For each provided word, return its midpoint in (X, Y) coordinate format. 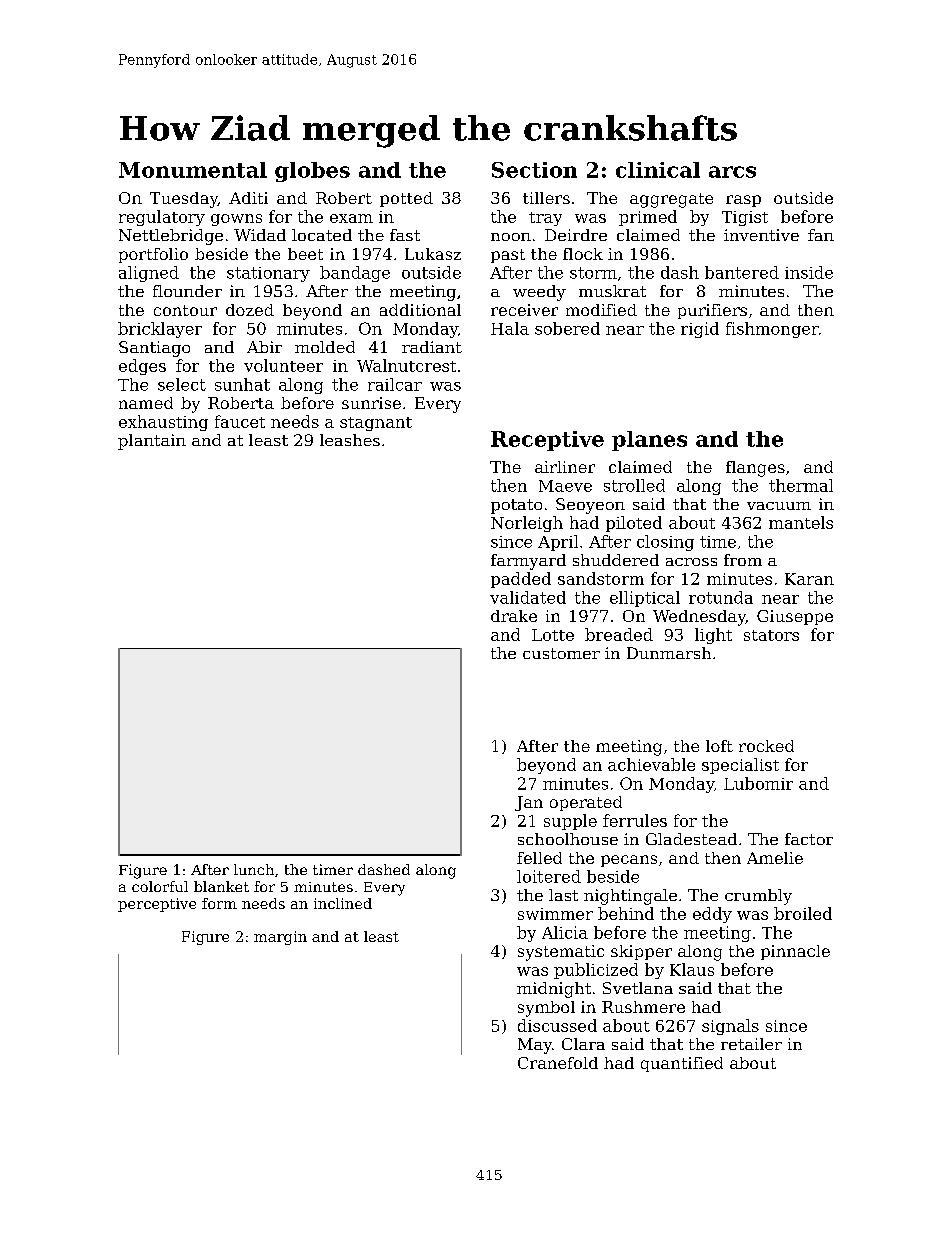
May (535, 1046)
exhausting (163, 423)
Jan (529, 803)
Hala (510, 328)
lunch (254, 869)
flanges (755, 469)
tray (545, 219)
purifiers (712, 311)
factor (809, 839)
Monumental (193, 170)
